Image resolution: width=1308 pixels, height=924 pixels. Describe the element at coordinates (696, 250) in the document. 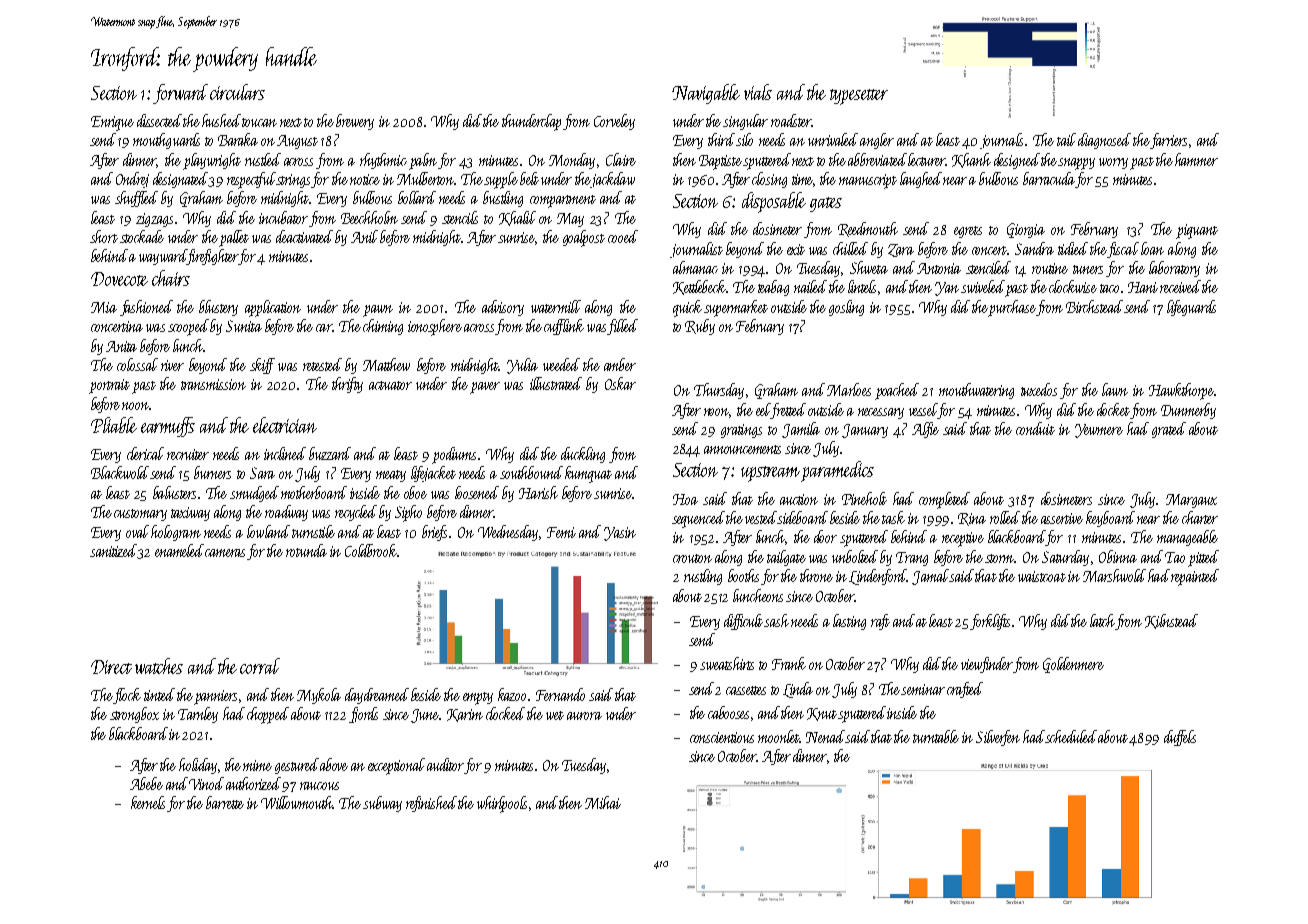

I see `journalist` at that location.
